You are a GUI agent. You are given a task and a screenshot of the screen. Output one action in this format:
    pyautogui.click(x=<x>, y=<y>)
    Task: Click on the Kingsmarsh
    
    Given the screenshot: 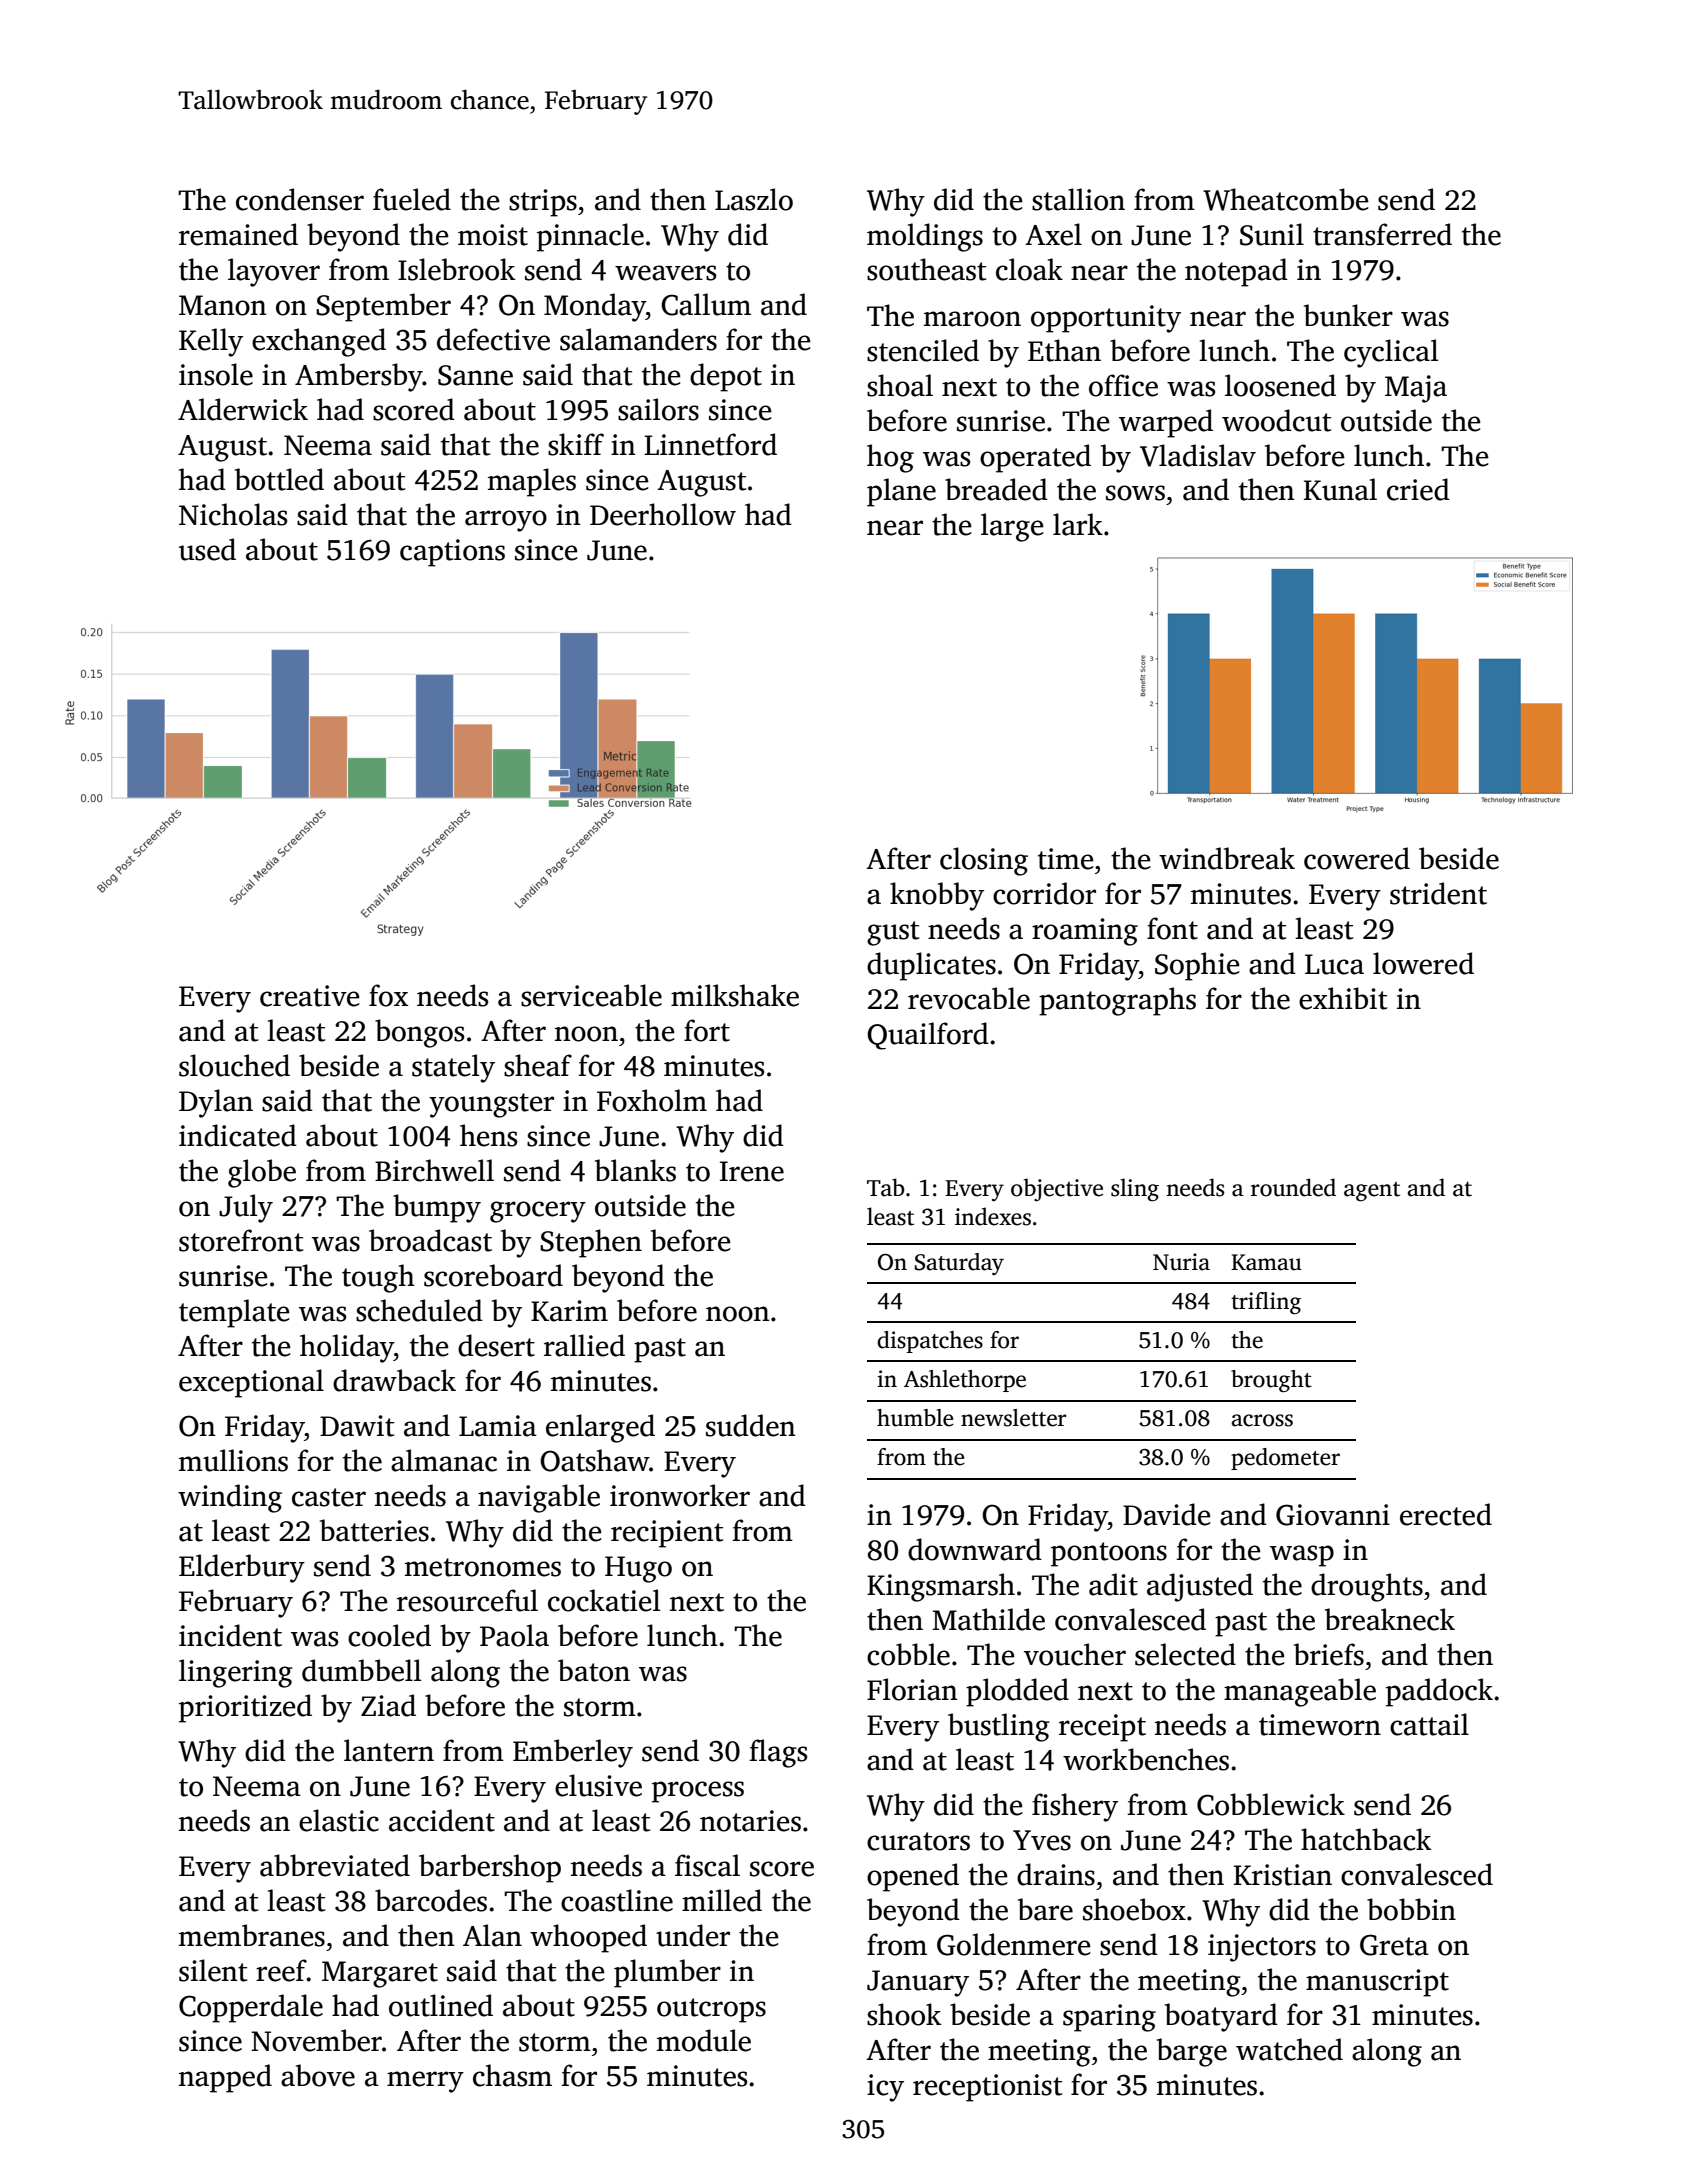 What is the action you would take?
    pyautogui.click(x=941, y=1587)
